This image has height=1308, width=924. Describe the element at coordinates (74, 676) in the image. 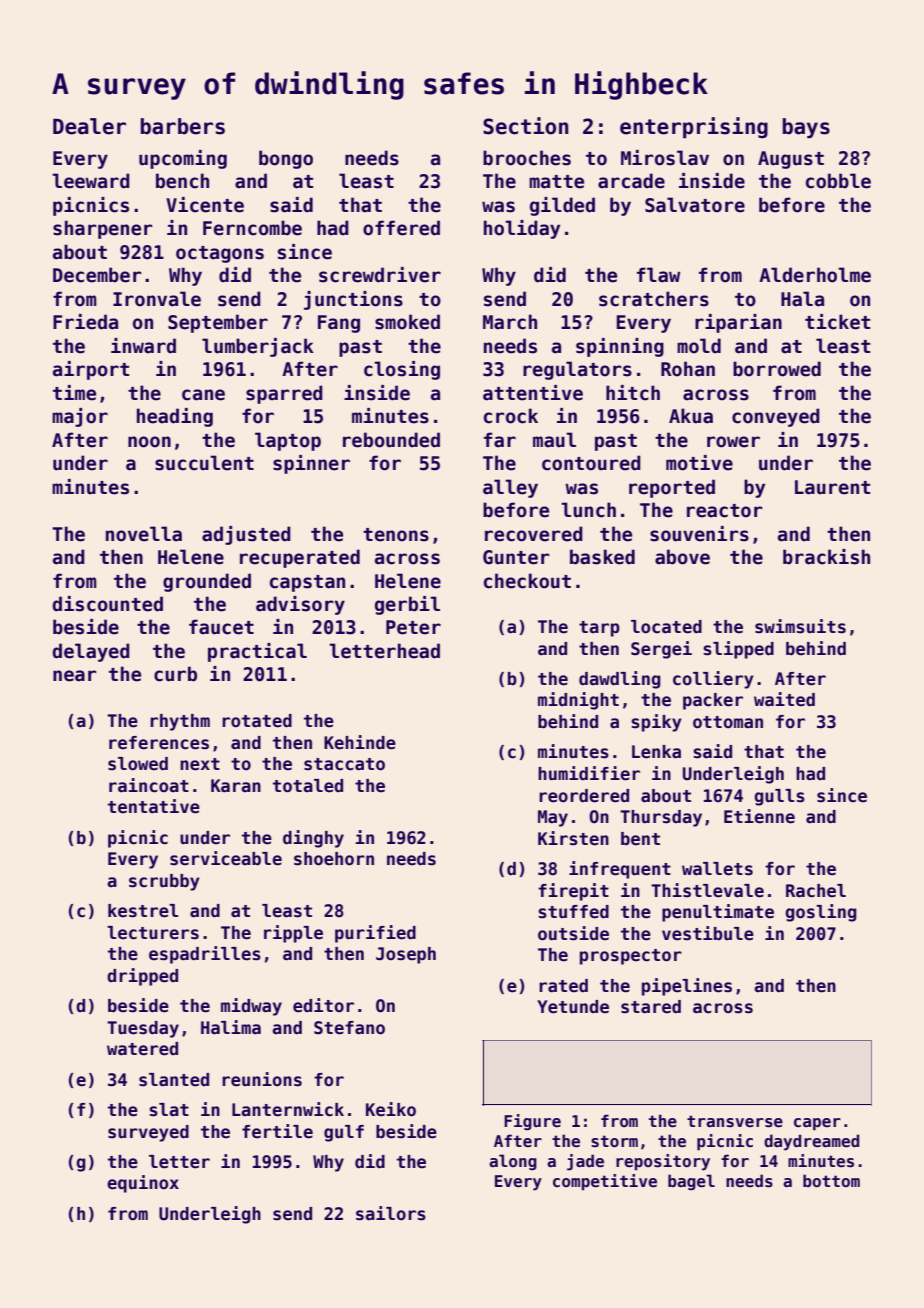

I see `near` at that location.
